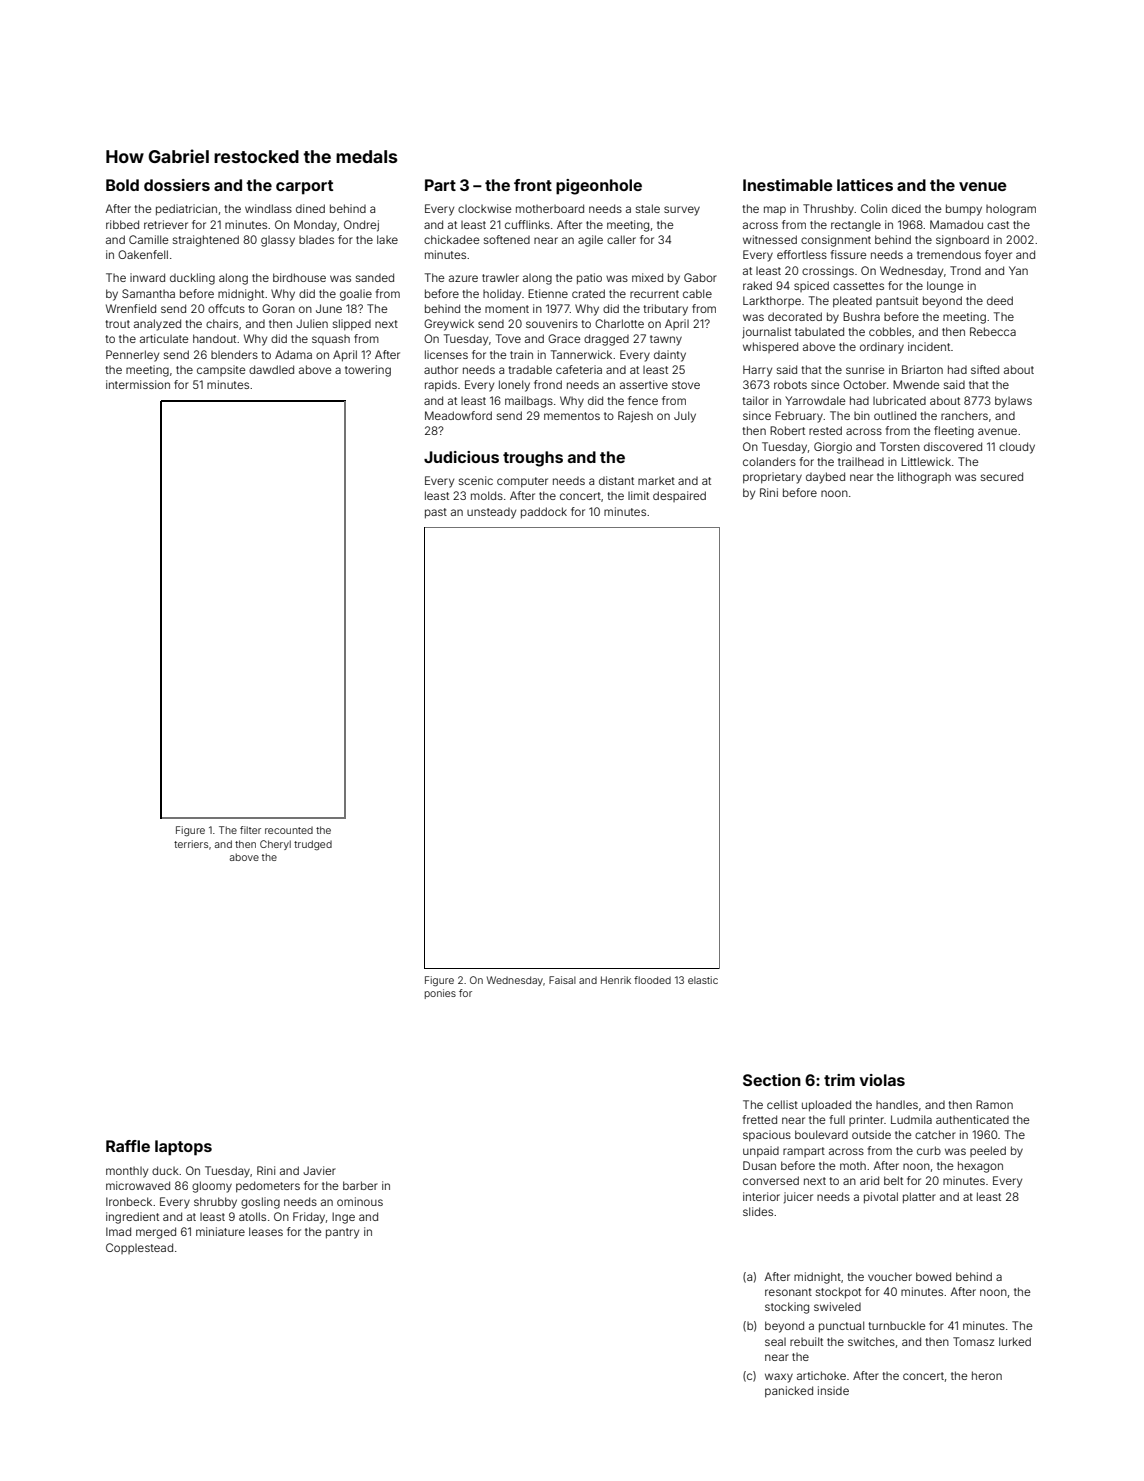  What do you see at coordinates (122, 224) in the screenshot?
I see `ribbed` at bounding box center [122, 224].
